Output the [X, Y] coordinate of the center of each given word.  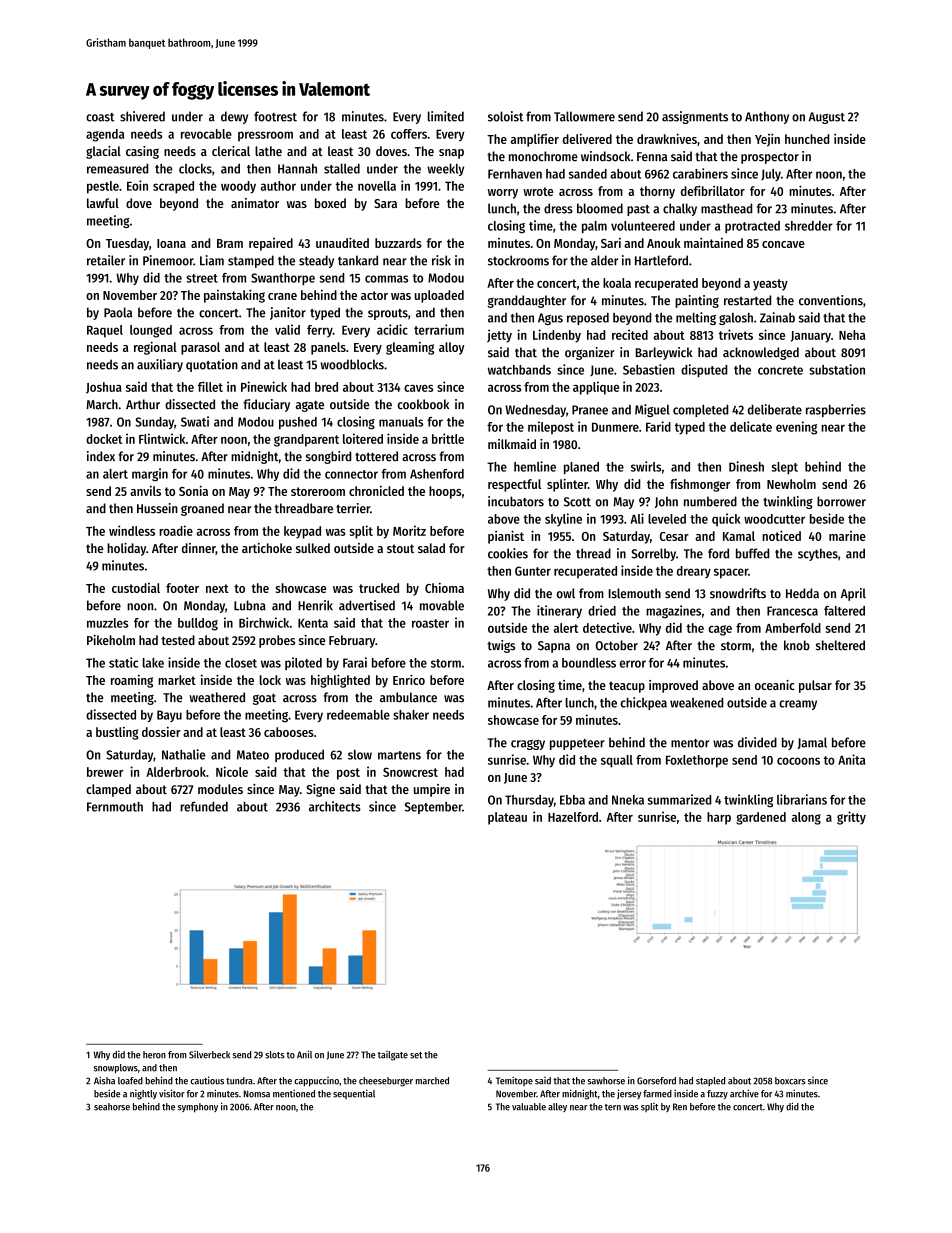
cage [720, 630]
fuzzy [717, 1094]
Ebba [572, 800]
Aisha [104, 1080]
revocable [206, 134]
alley [557, 1107]
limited [446, 116]
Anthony [767, 117]
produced [299, 755]
